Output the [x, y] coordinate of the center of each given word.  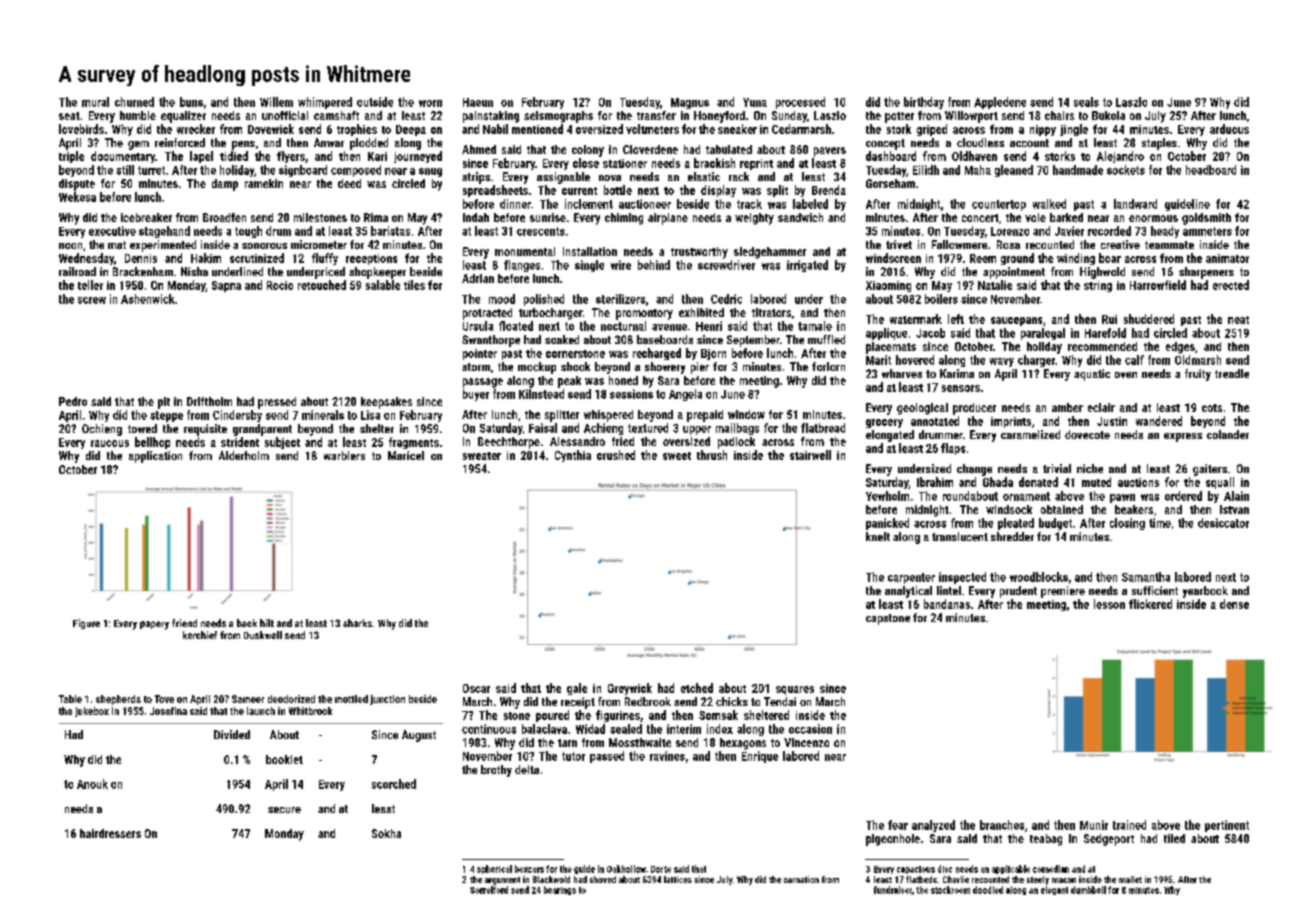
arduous [1229, 129]
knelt [878, 536]
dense [1234, 604]
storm [476, 367]
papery [154, 625]
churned [134, 102]
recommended [1102, 346]
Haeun [478, 102]
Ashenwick [148, 299]
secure [284, 810]
